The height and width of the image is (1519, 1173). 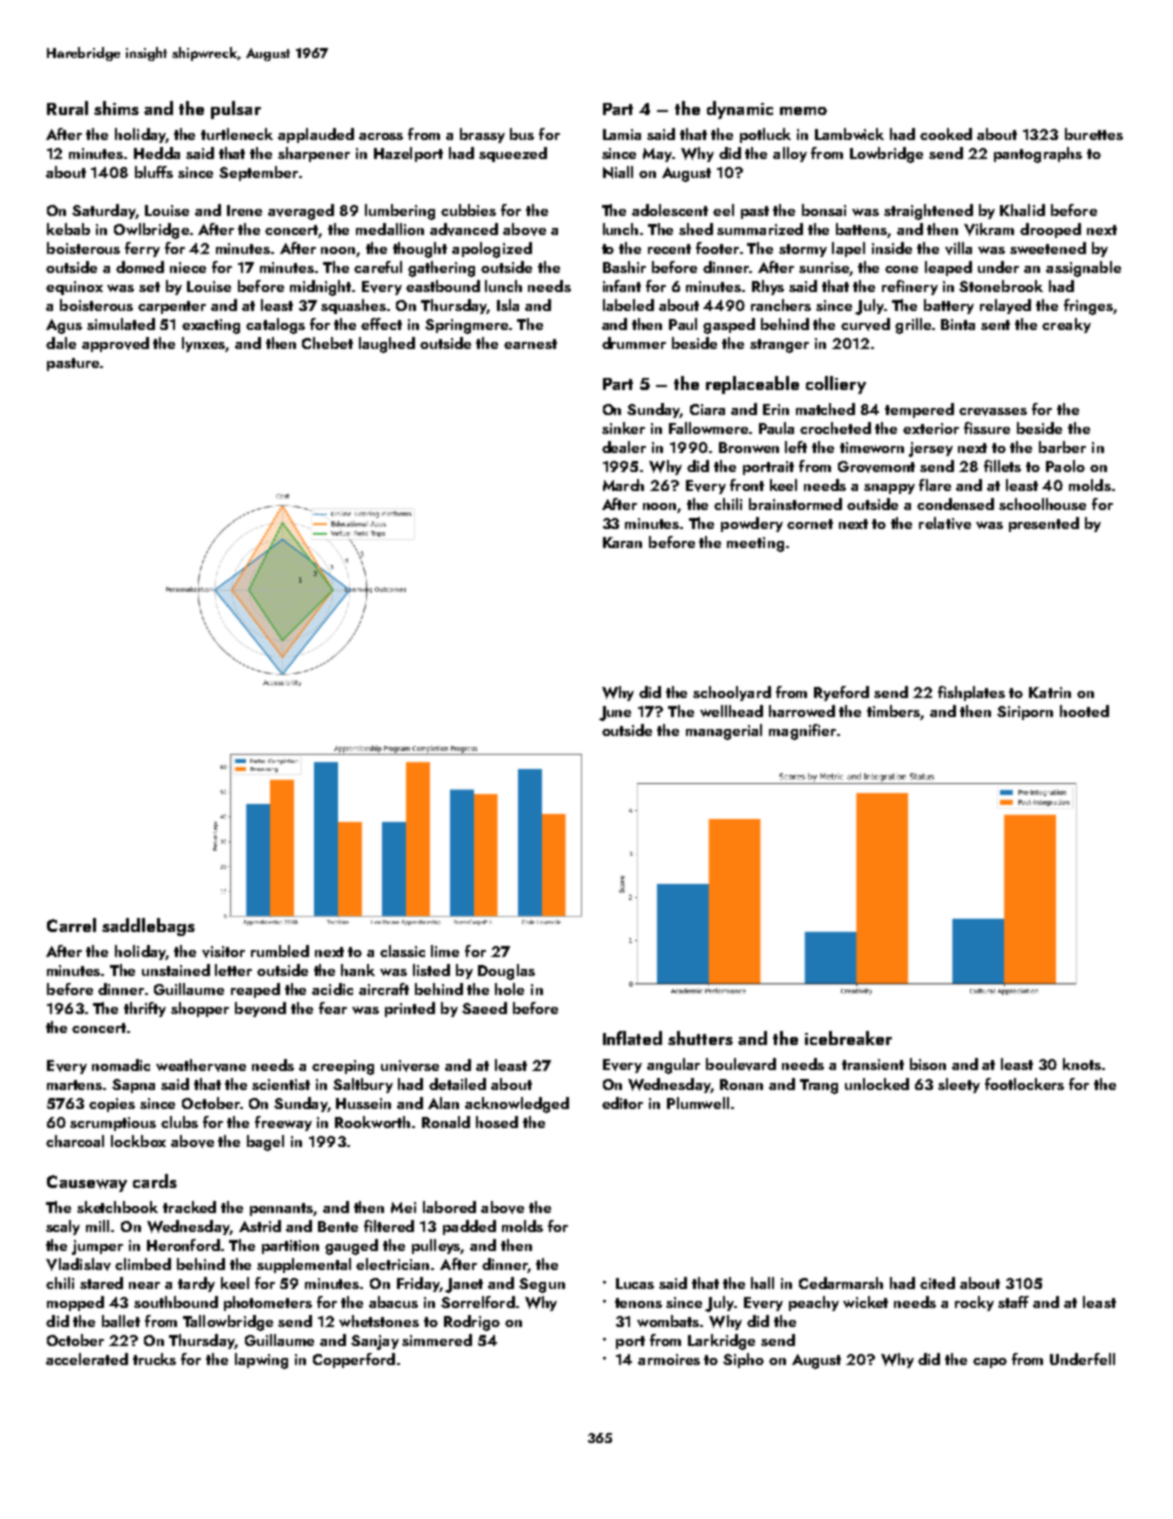 I want to click on Carrel, so click(x=71, y=925).
